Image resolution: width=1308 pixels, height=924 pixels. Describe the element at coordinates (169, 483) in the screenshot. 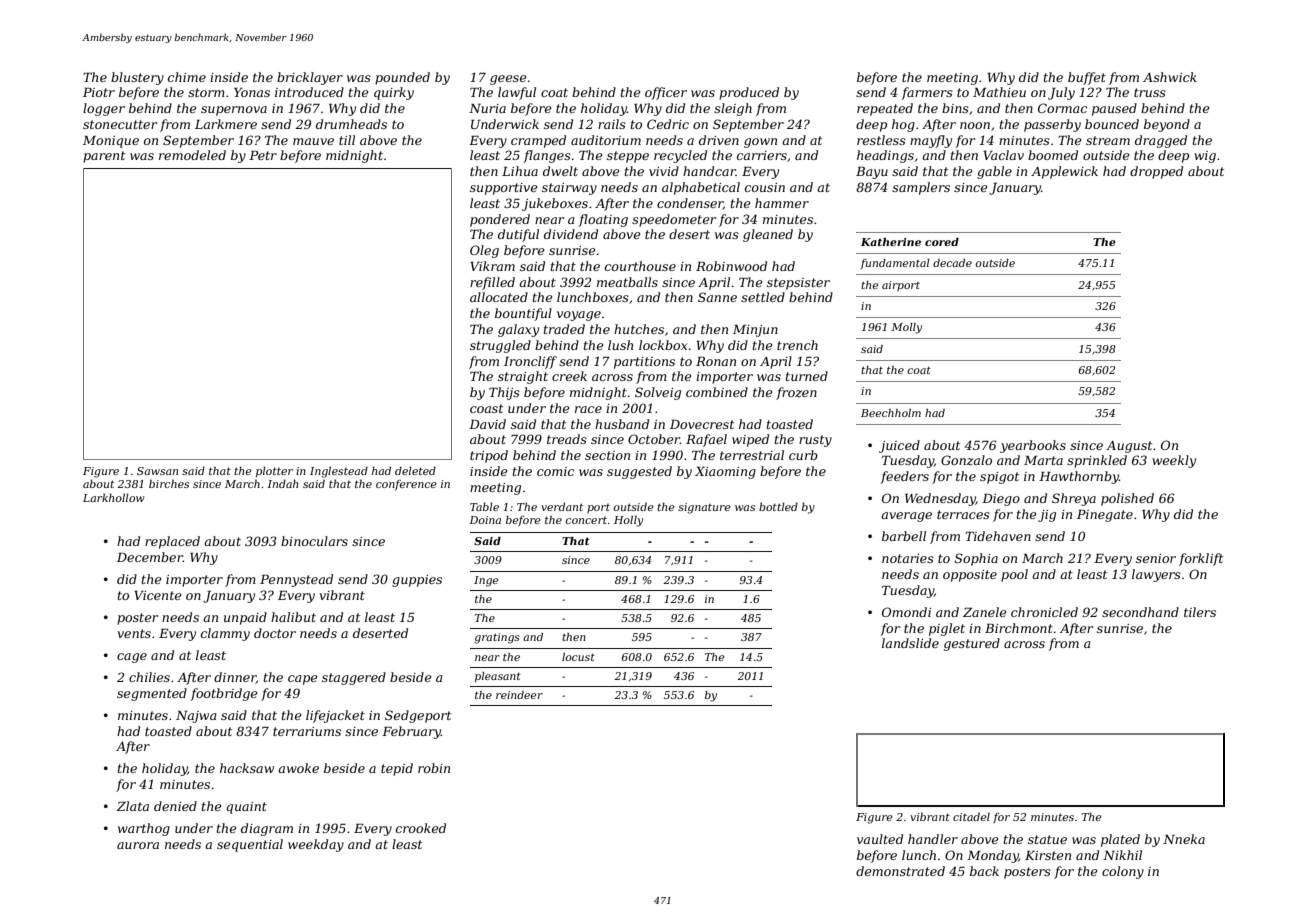

I see `birches` at that location.
